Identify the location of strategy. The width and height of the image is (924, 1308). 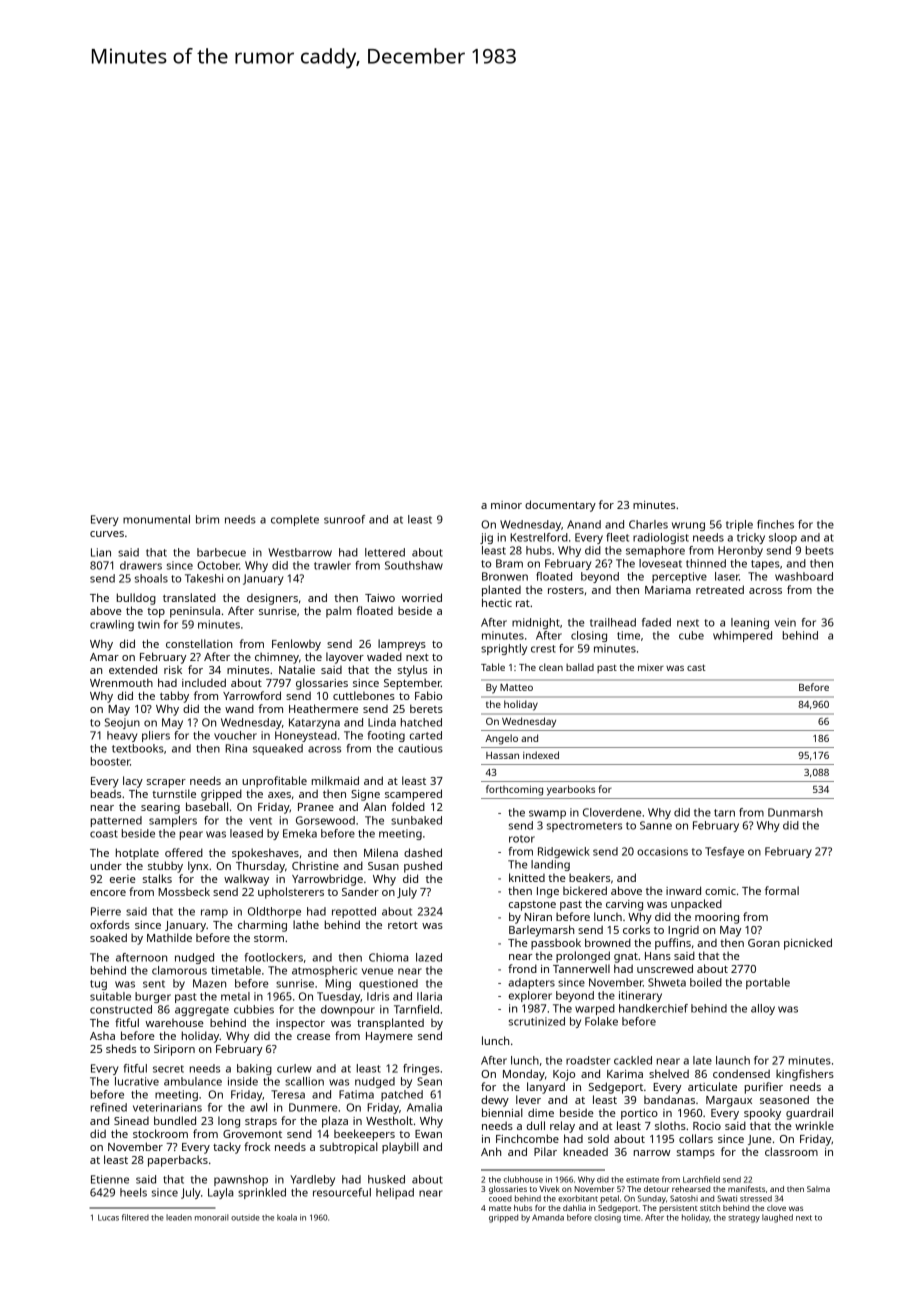
(744, 1219).
